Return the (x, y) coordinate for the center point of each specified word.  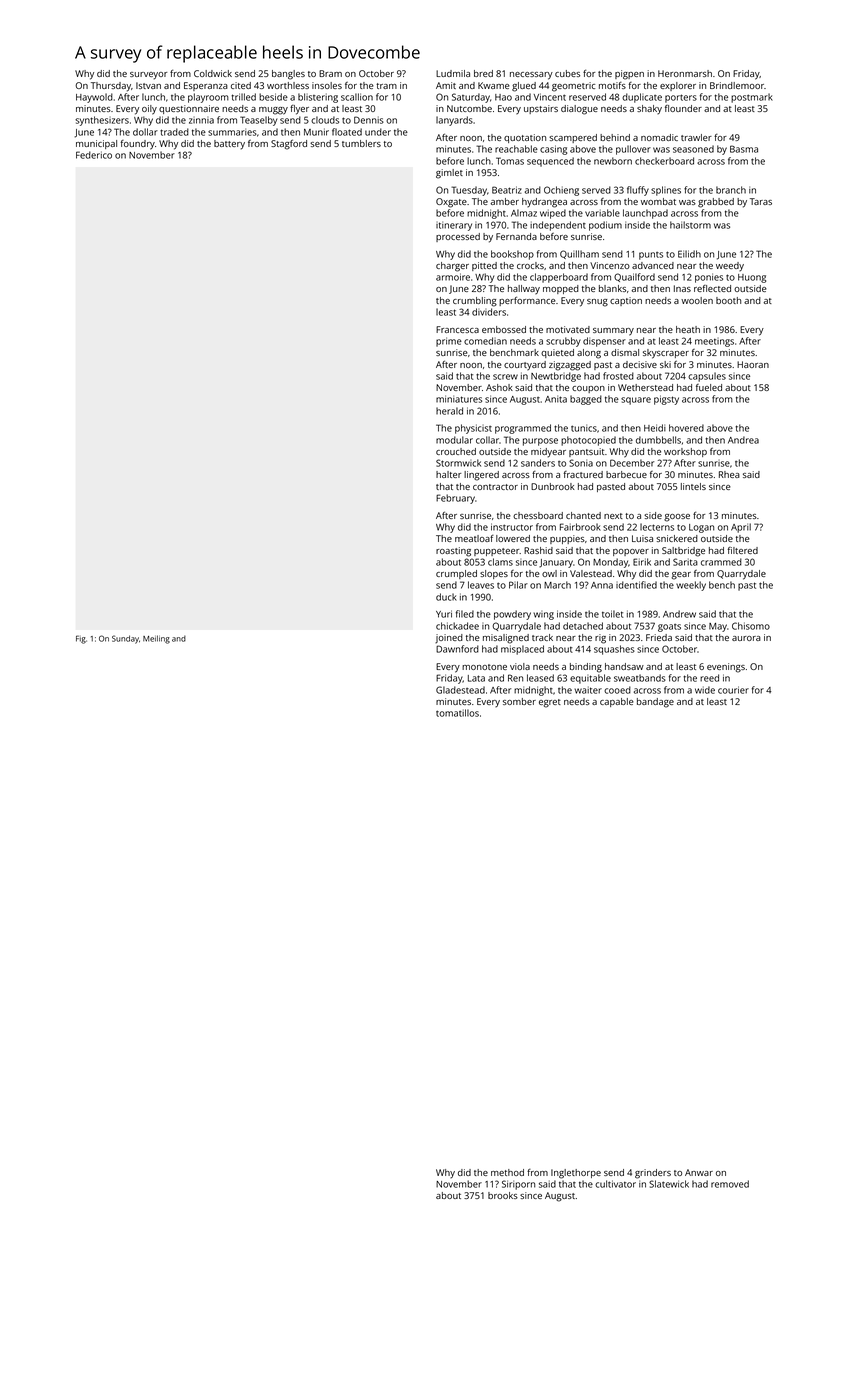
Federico (94, 155)
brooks (503, 1195)
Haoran (753, 364)
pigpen (629, 75)
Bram (330, 73)
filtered (743, 550)
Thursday (111, 87)
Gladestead (460, 690)
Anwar (699, 1172)
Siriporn (518, 1185)
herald (449, 411)
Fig (81, 639)
